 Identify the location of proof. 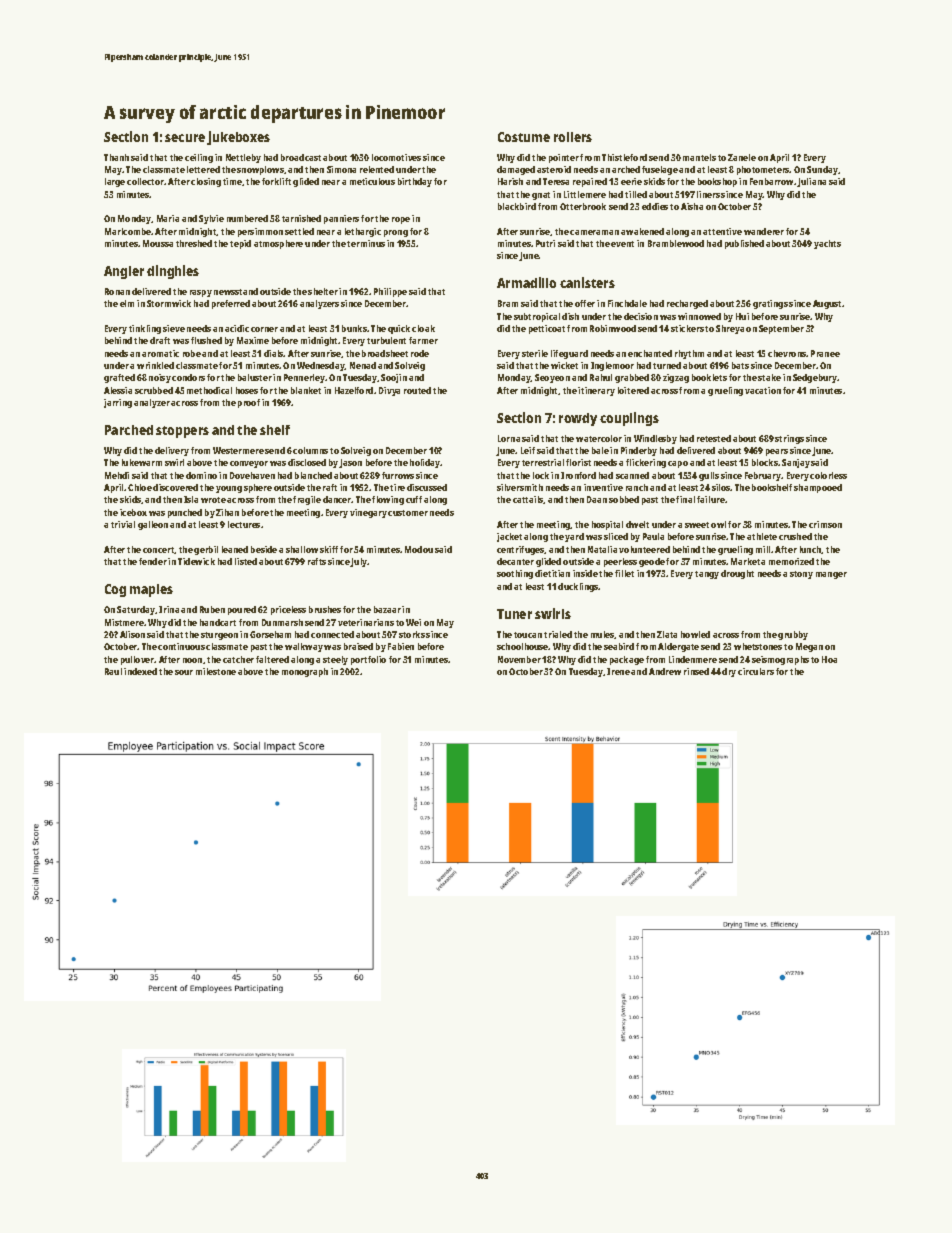
(249, 403).
